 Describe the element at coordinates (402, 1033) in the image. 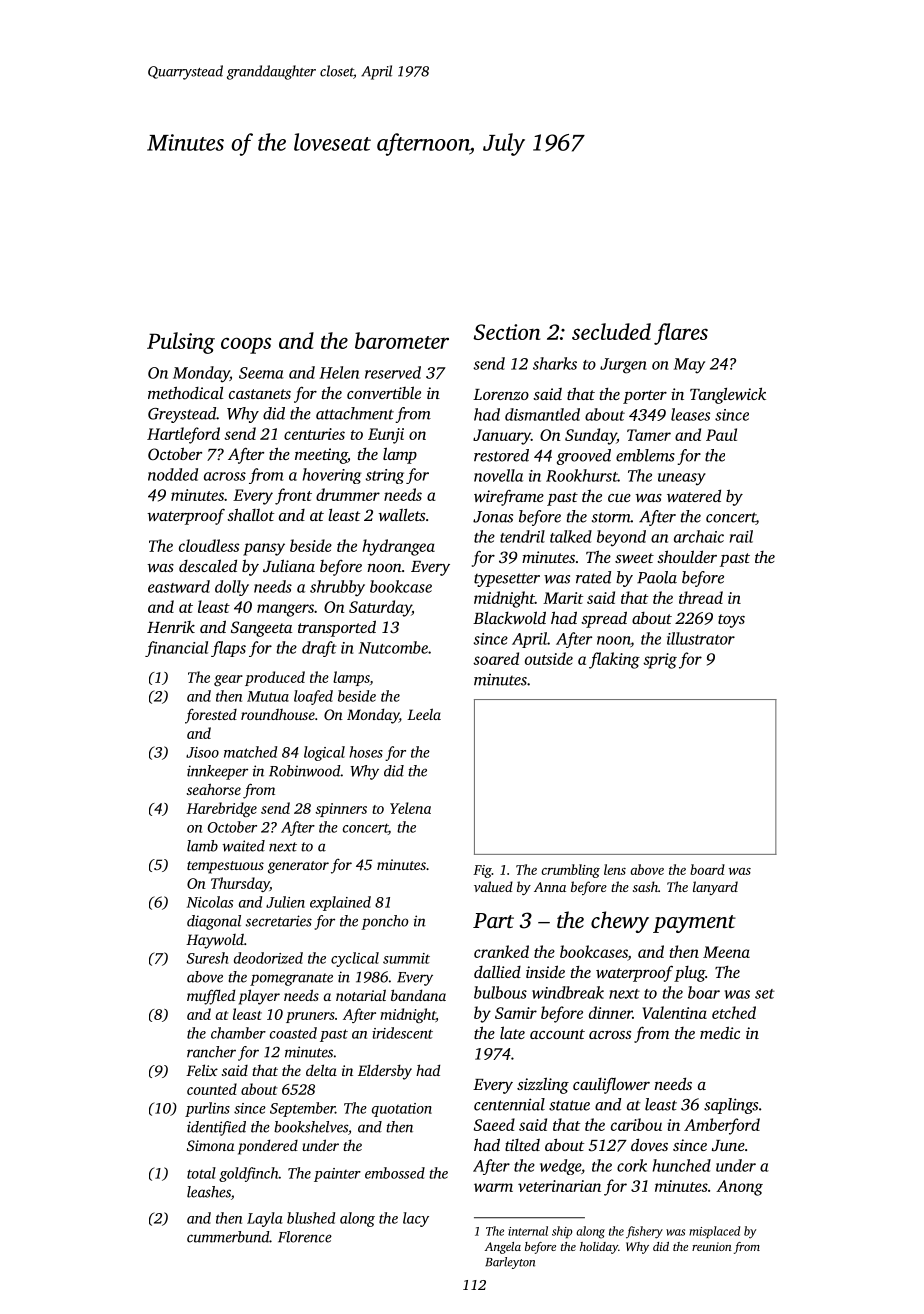

I see `iridescent` at that location.
